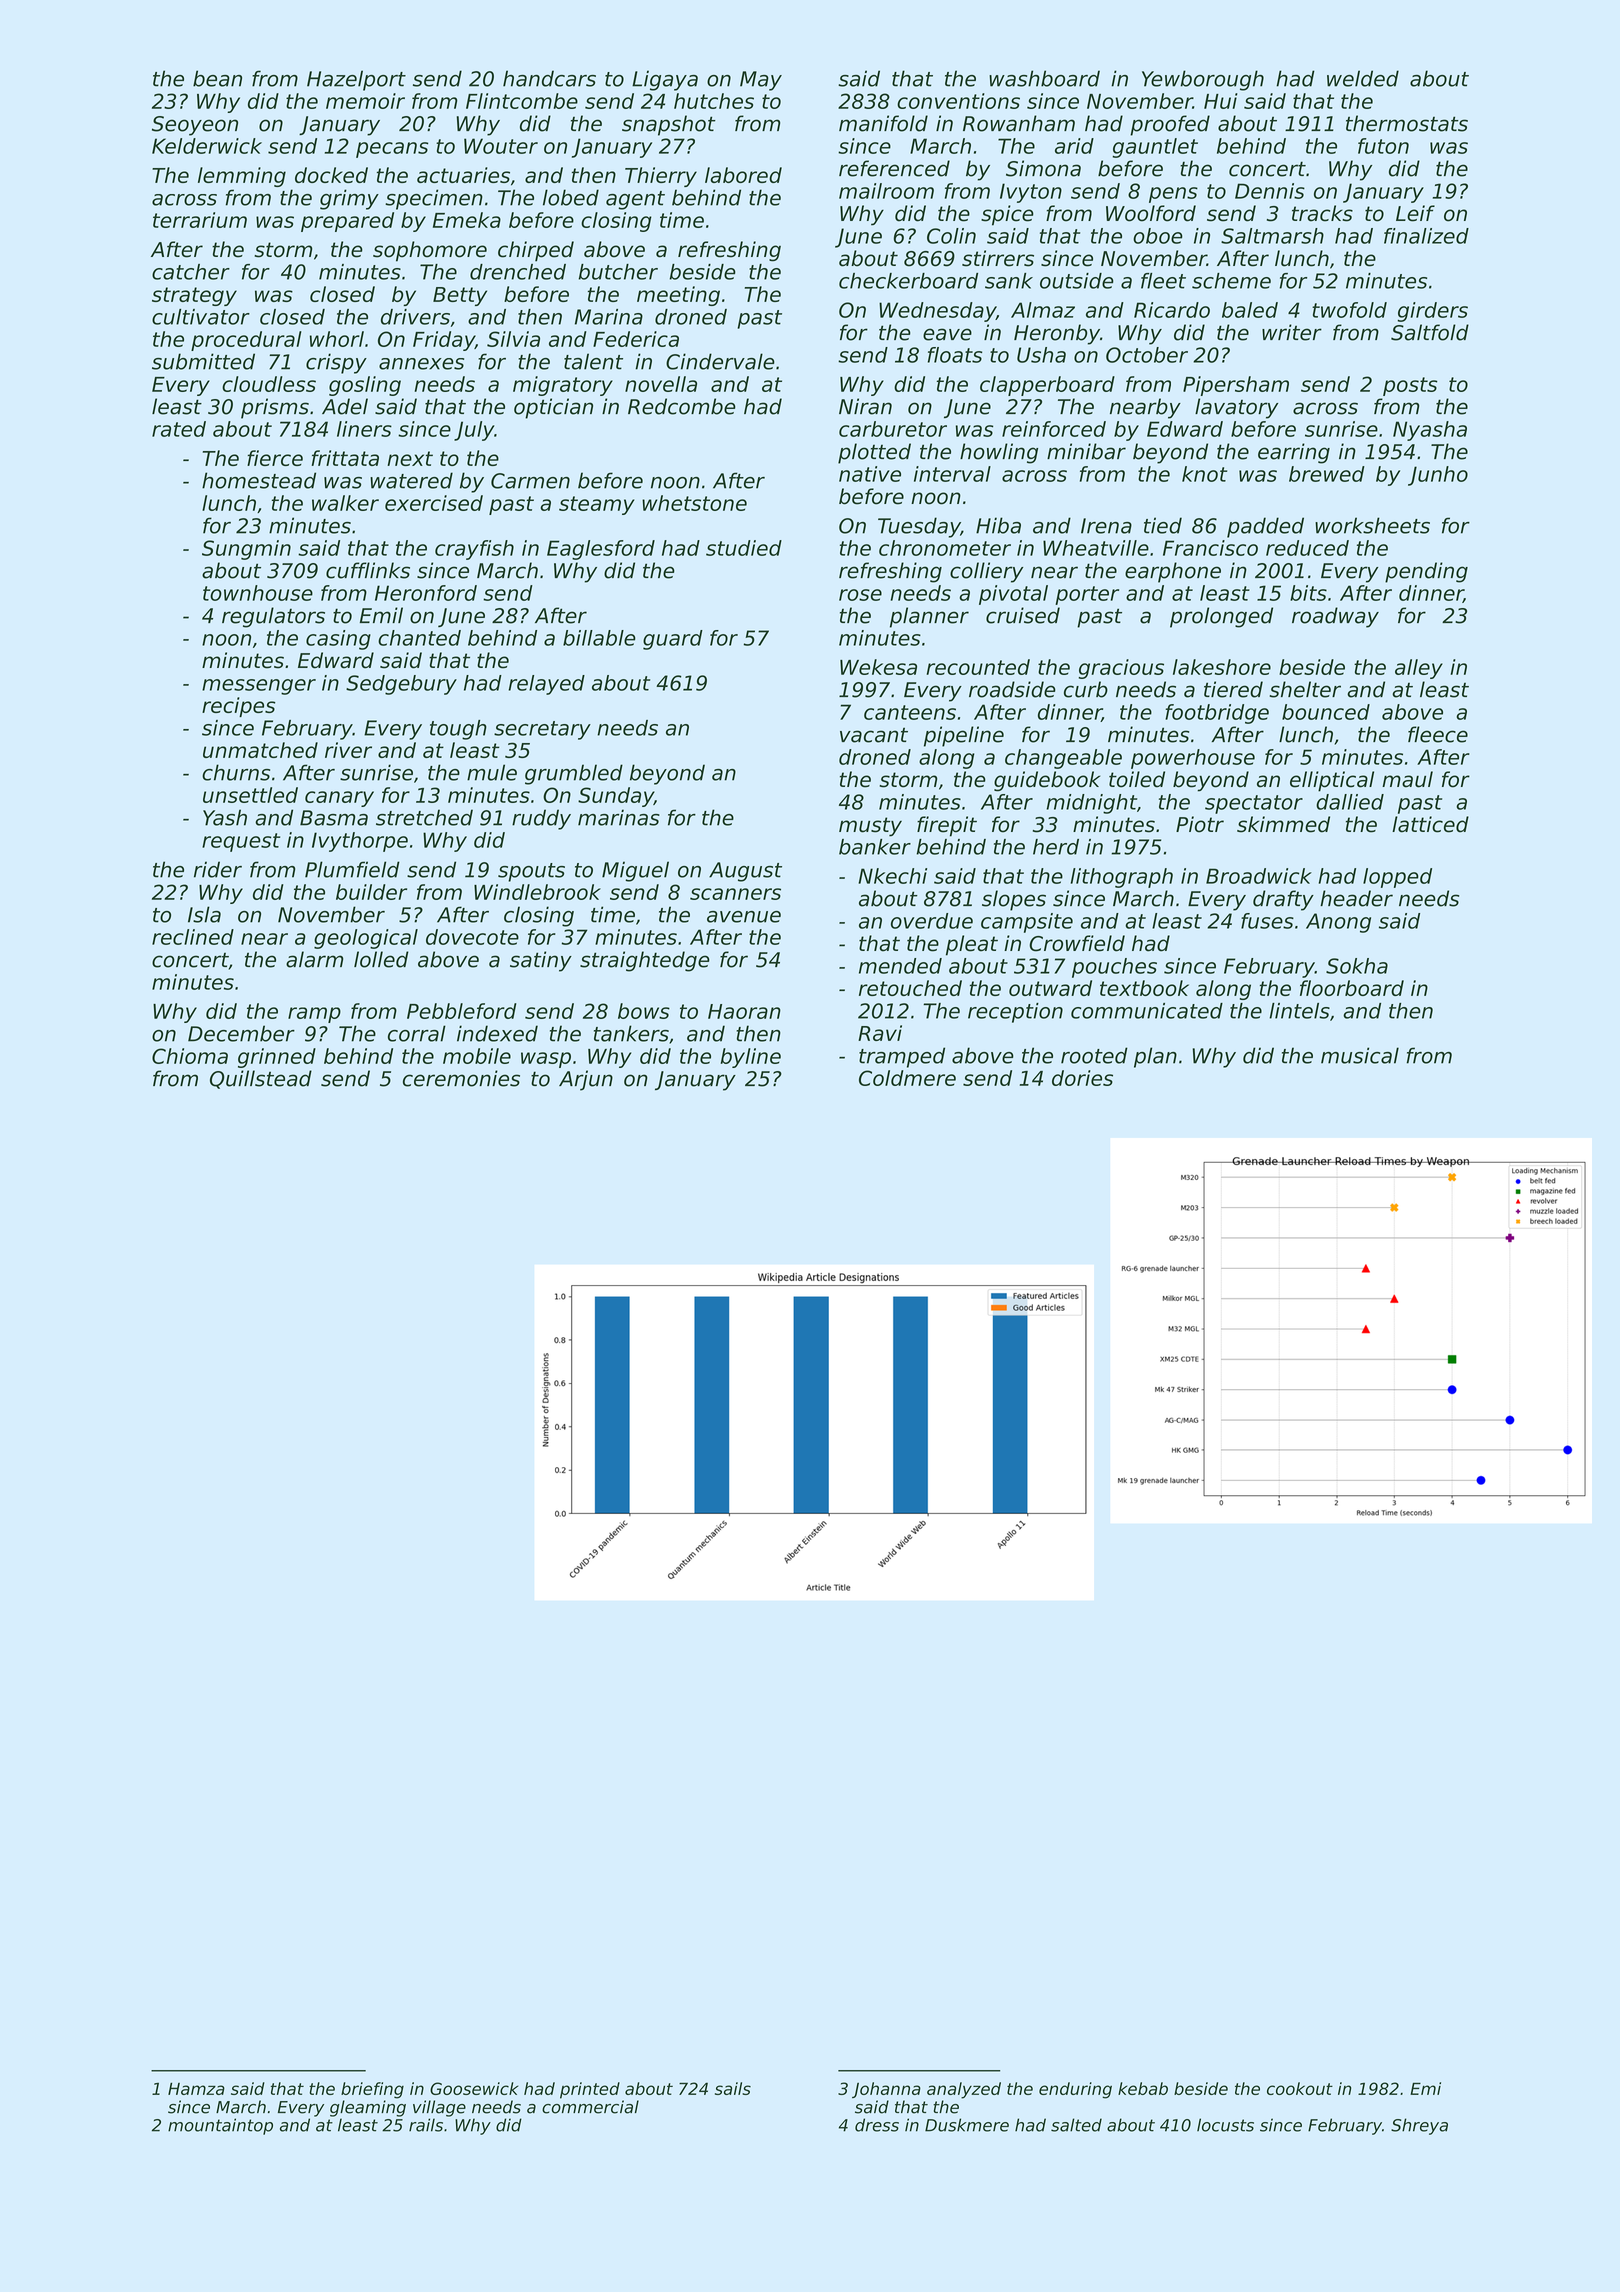 The image size is (1620, 2292). Describe the element at coordinates (1057, 334) in the screenshot. I see `Heronby` at that location.
